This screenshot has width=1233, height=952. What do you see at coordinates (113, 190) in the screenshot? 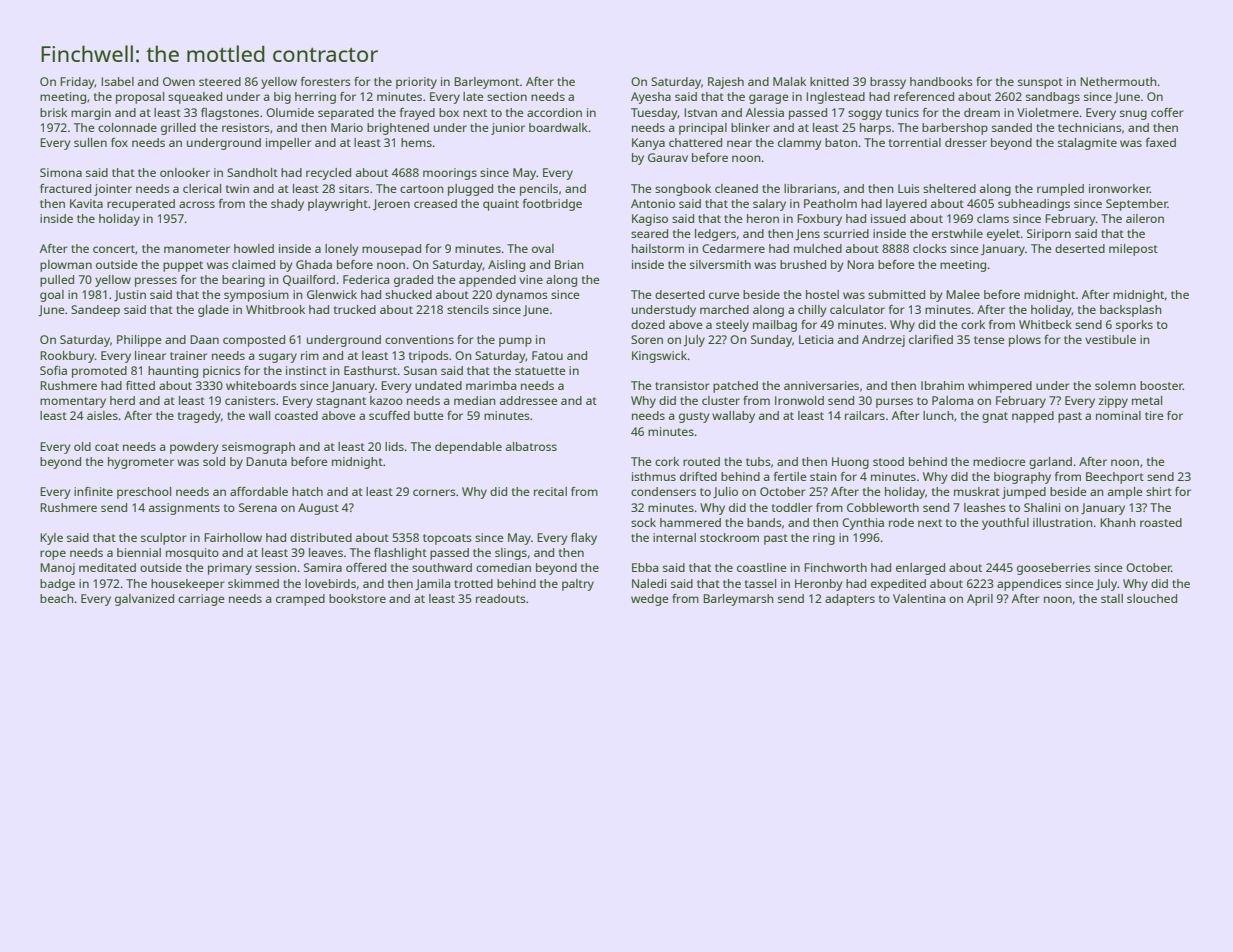
I see `jointer` at bounding box center [113, 190].
